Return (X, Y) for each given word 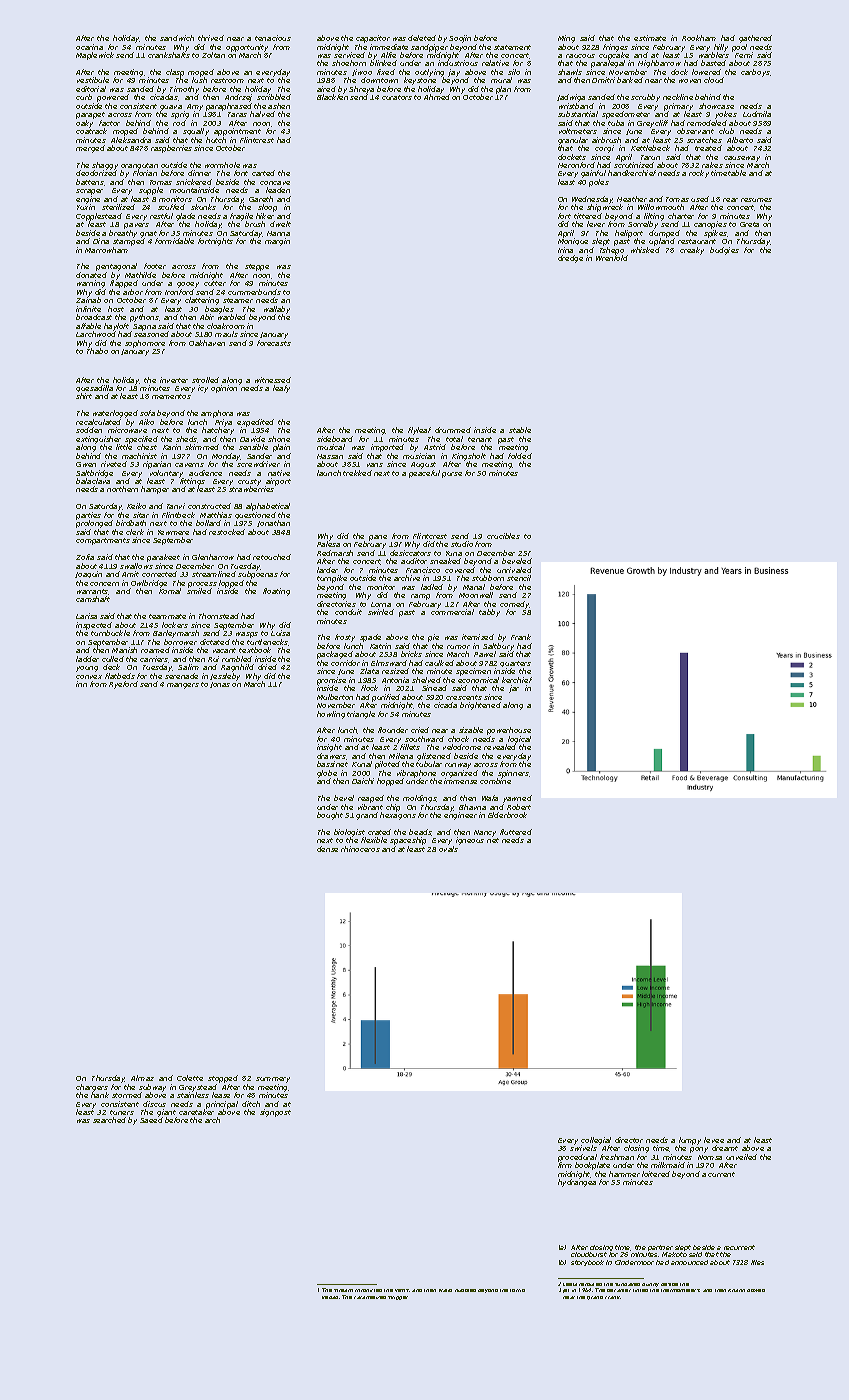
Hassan (330, 456)
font (241, 173)
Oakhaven (207, 343)
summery (273, 1080)
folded (520, 456)
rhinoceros (360, 849)
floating (276, 592)
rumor (458, 647)
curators (397, 97)
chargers (92, 1088)
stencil (519, 578)
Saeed (151, 1120)
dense (327, 849)
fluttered (516, 832)
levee (714, 1140)
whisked (645, 250)
